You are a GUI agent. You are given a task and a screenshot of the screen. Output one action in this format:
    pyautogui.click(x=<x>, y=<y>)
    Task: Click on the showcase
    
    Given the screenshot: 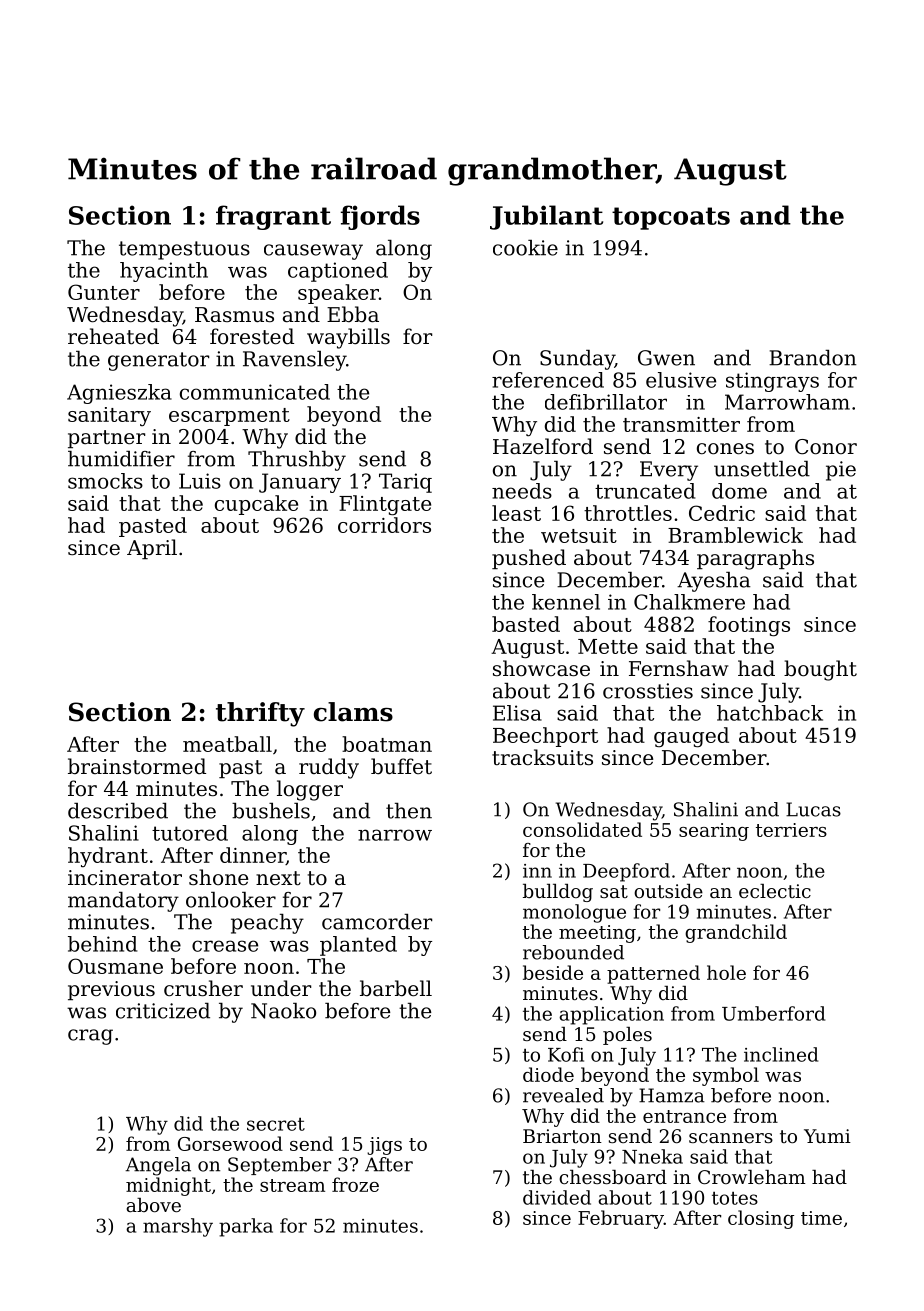 What is the action you would take?
    pyautogui.click(x=541, y=668)
